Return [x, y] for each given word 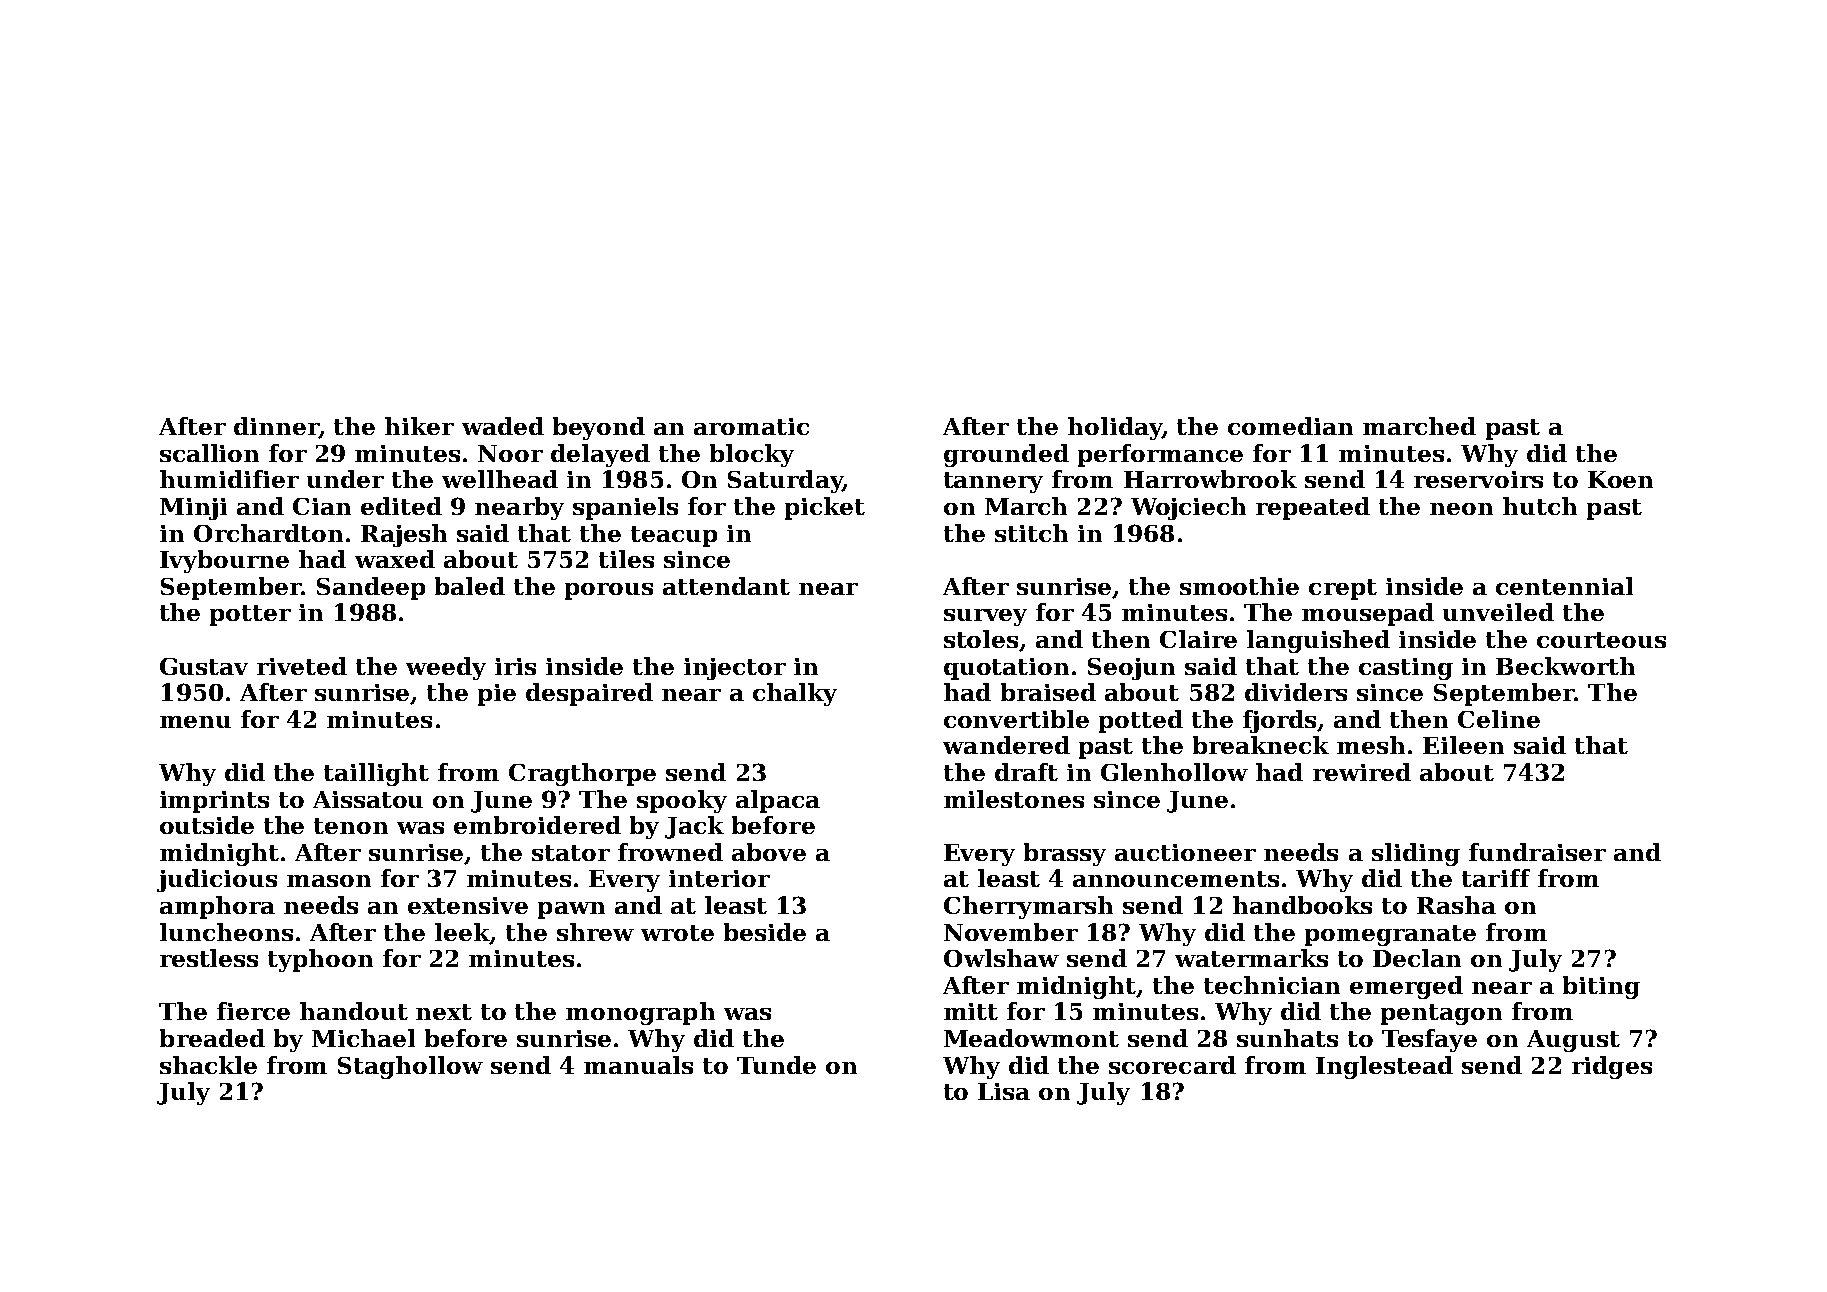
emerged [1406, 987]
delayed [600, 455]
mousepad [1368, 614]
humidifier [229, 479]
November [1011, 932]
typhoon [320, 960]
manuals [638, 1065]
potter [250, 615]
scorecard [1172, 1065]
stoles [981, 639]
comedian [1290, 426]
